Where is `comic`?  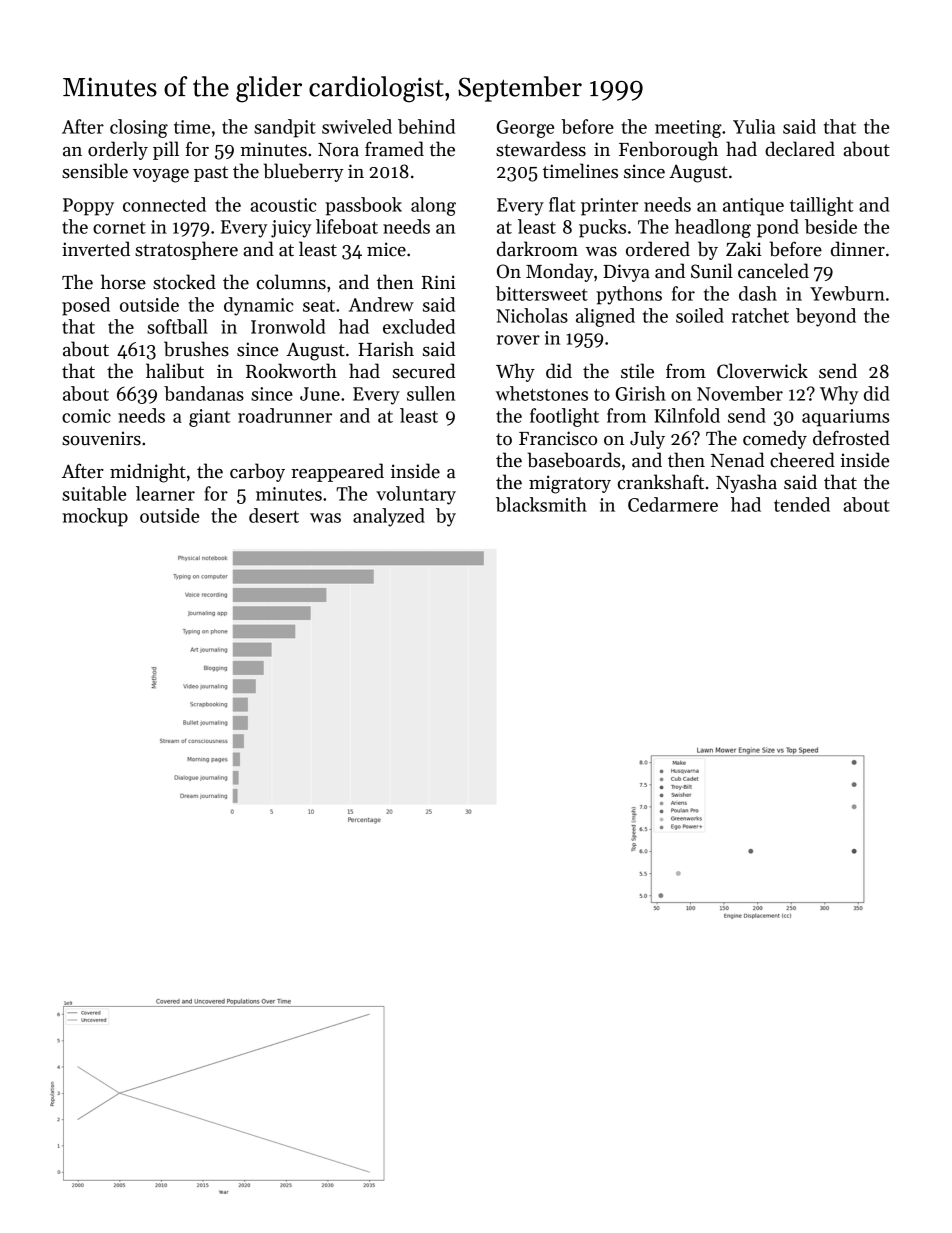
comic is located at coordinates (86, 416).
